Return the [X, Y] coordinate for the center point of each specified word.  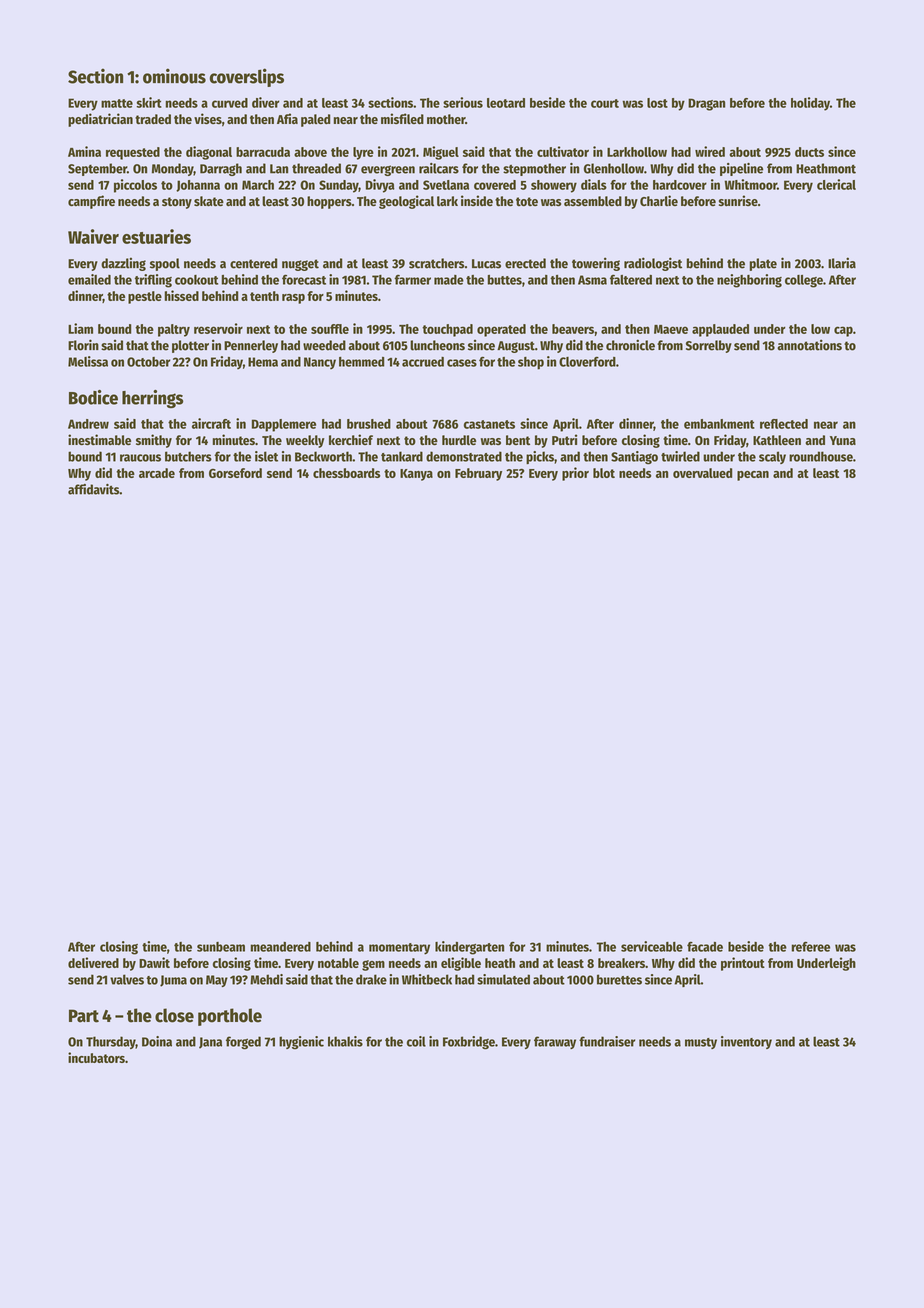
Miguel [441, 153]
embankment [719, 424]
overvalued [702, 473]
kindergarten [469, 948]
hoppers [329, 202]
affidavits [93, 489]
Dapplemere [284, 425]
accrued [423, 362]
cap [843, 331]
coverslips [246, 77]
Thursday [111, 1042]
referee [810, 946]
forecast [304, 279]
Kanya [416, 475]
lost [657, 103]
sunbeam [221, 947]
